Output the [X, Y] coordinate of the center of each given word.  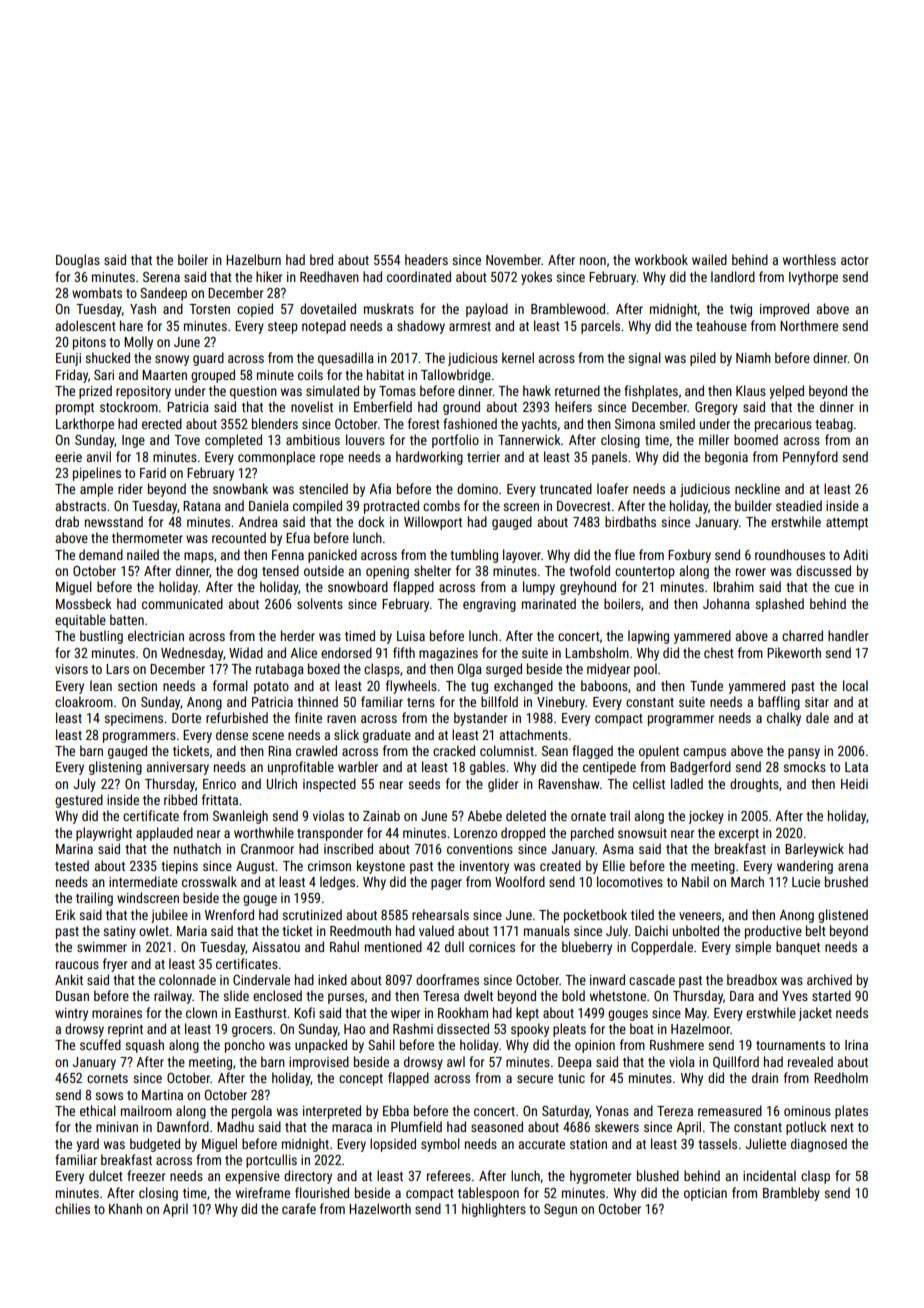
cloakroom [84, 701]
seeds [424, 783]
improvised [319, 1063]
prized [95, 392]
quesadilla [346, 359]
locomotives [630, 881]
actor [854, 260]
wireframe [263, 1192]
